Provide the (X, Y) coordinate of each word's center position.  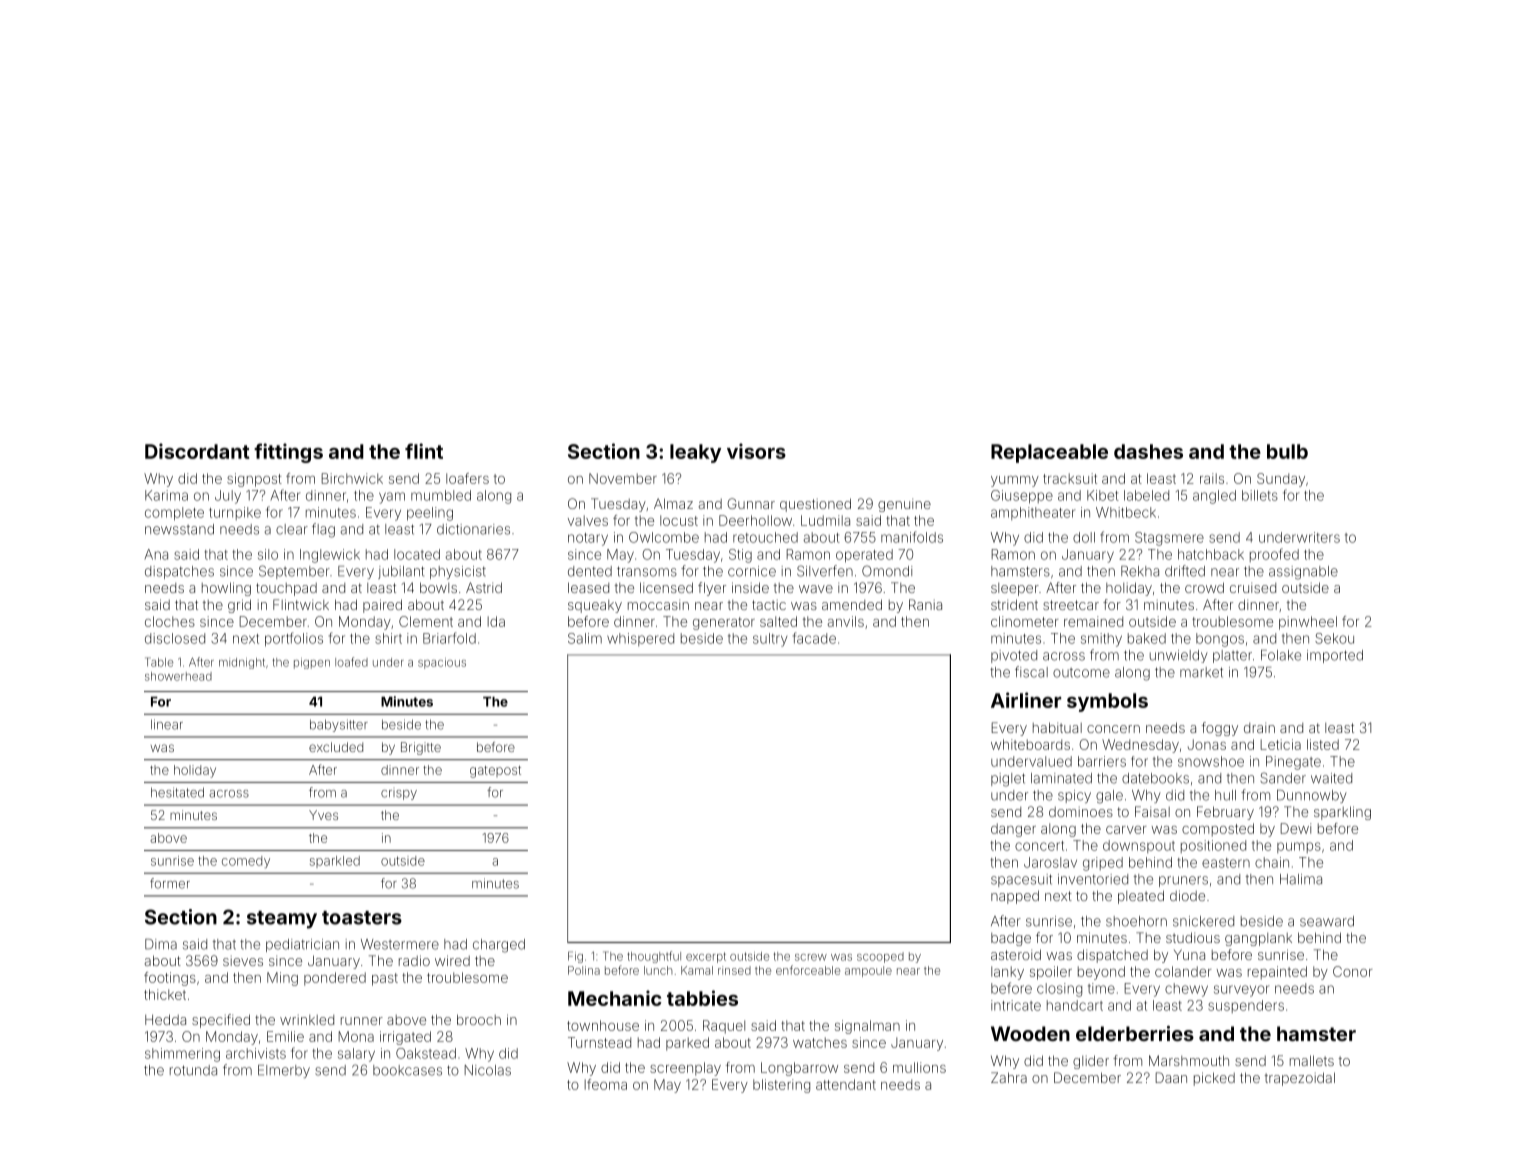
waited (1331, 778)
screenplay (685, 1069)
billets (1260, 495)
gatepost (495, 772)
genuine (904, 505)
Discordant (197, 451)
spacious (442, 663)
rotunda (193, 1070)
